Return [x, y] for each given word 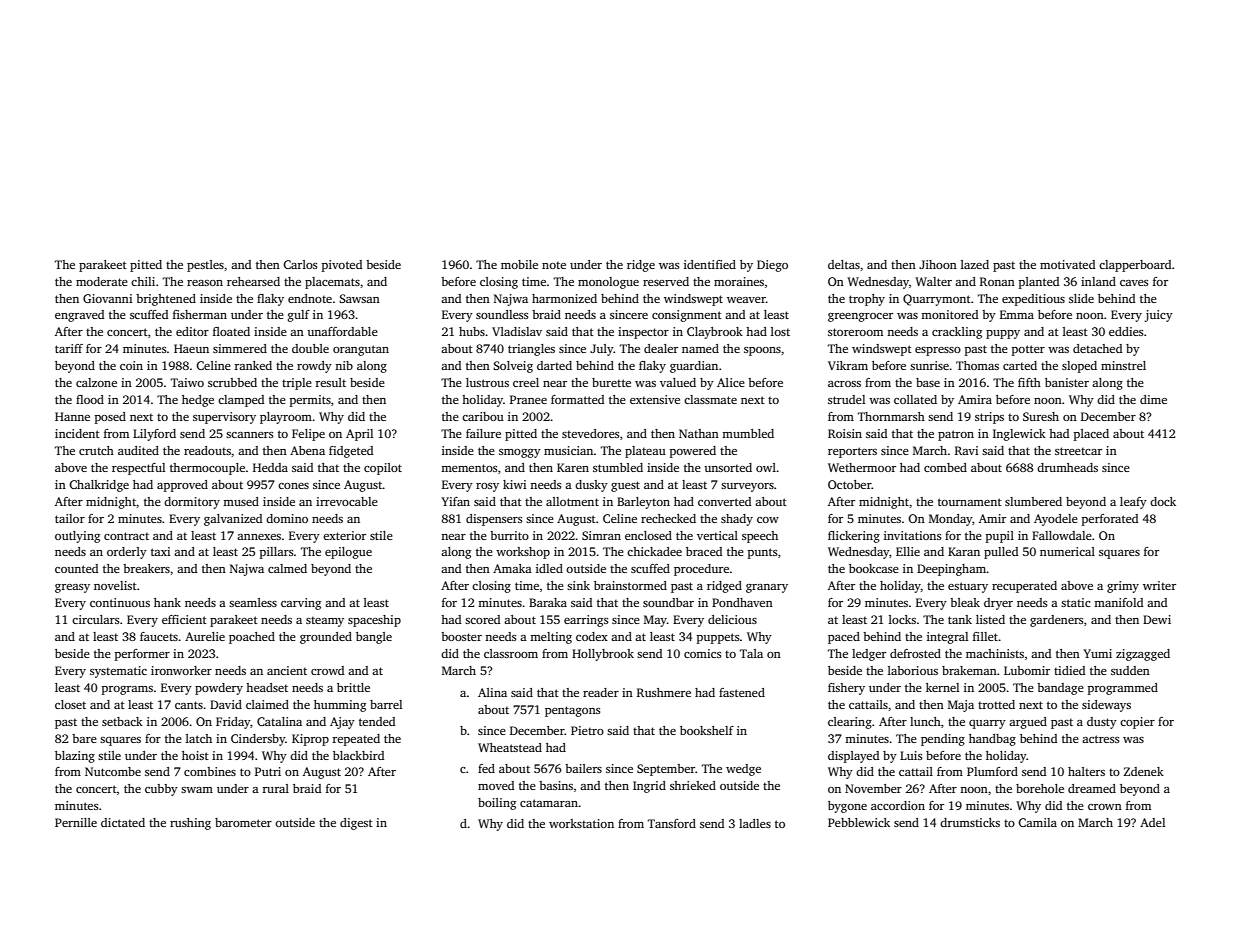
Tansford [672, 823]
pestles [205, 266]
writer [1159, 585]
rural [275, 788]
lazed [975, 264]
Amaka [512, 568]
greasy [72, 588]
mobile [519, 264]
